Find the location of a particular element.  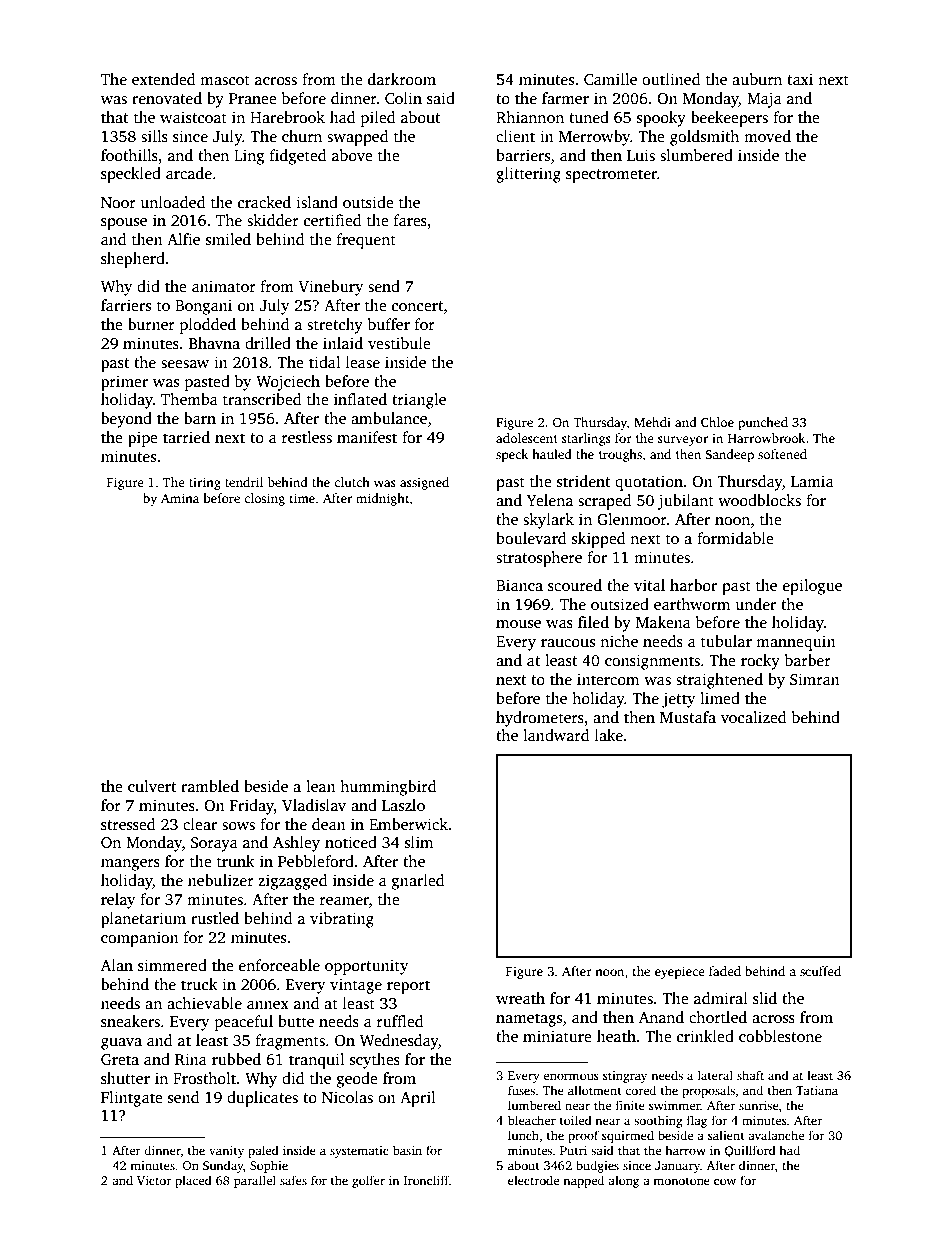

Noor is located at coordinates (118, 202).
